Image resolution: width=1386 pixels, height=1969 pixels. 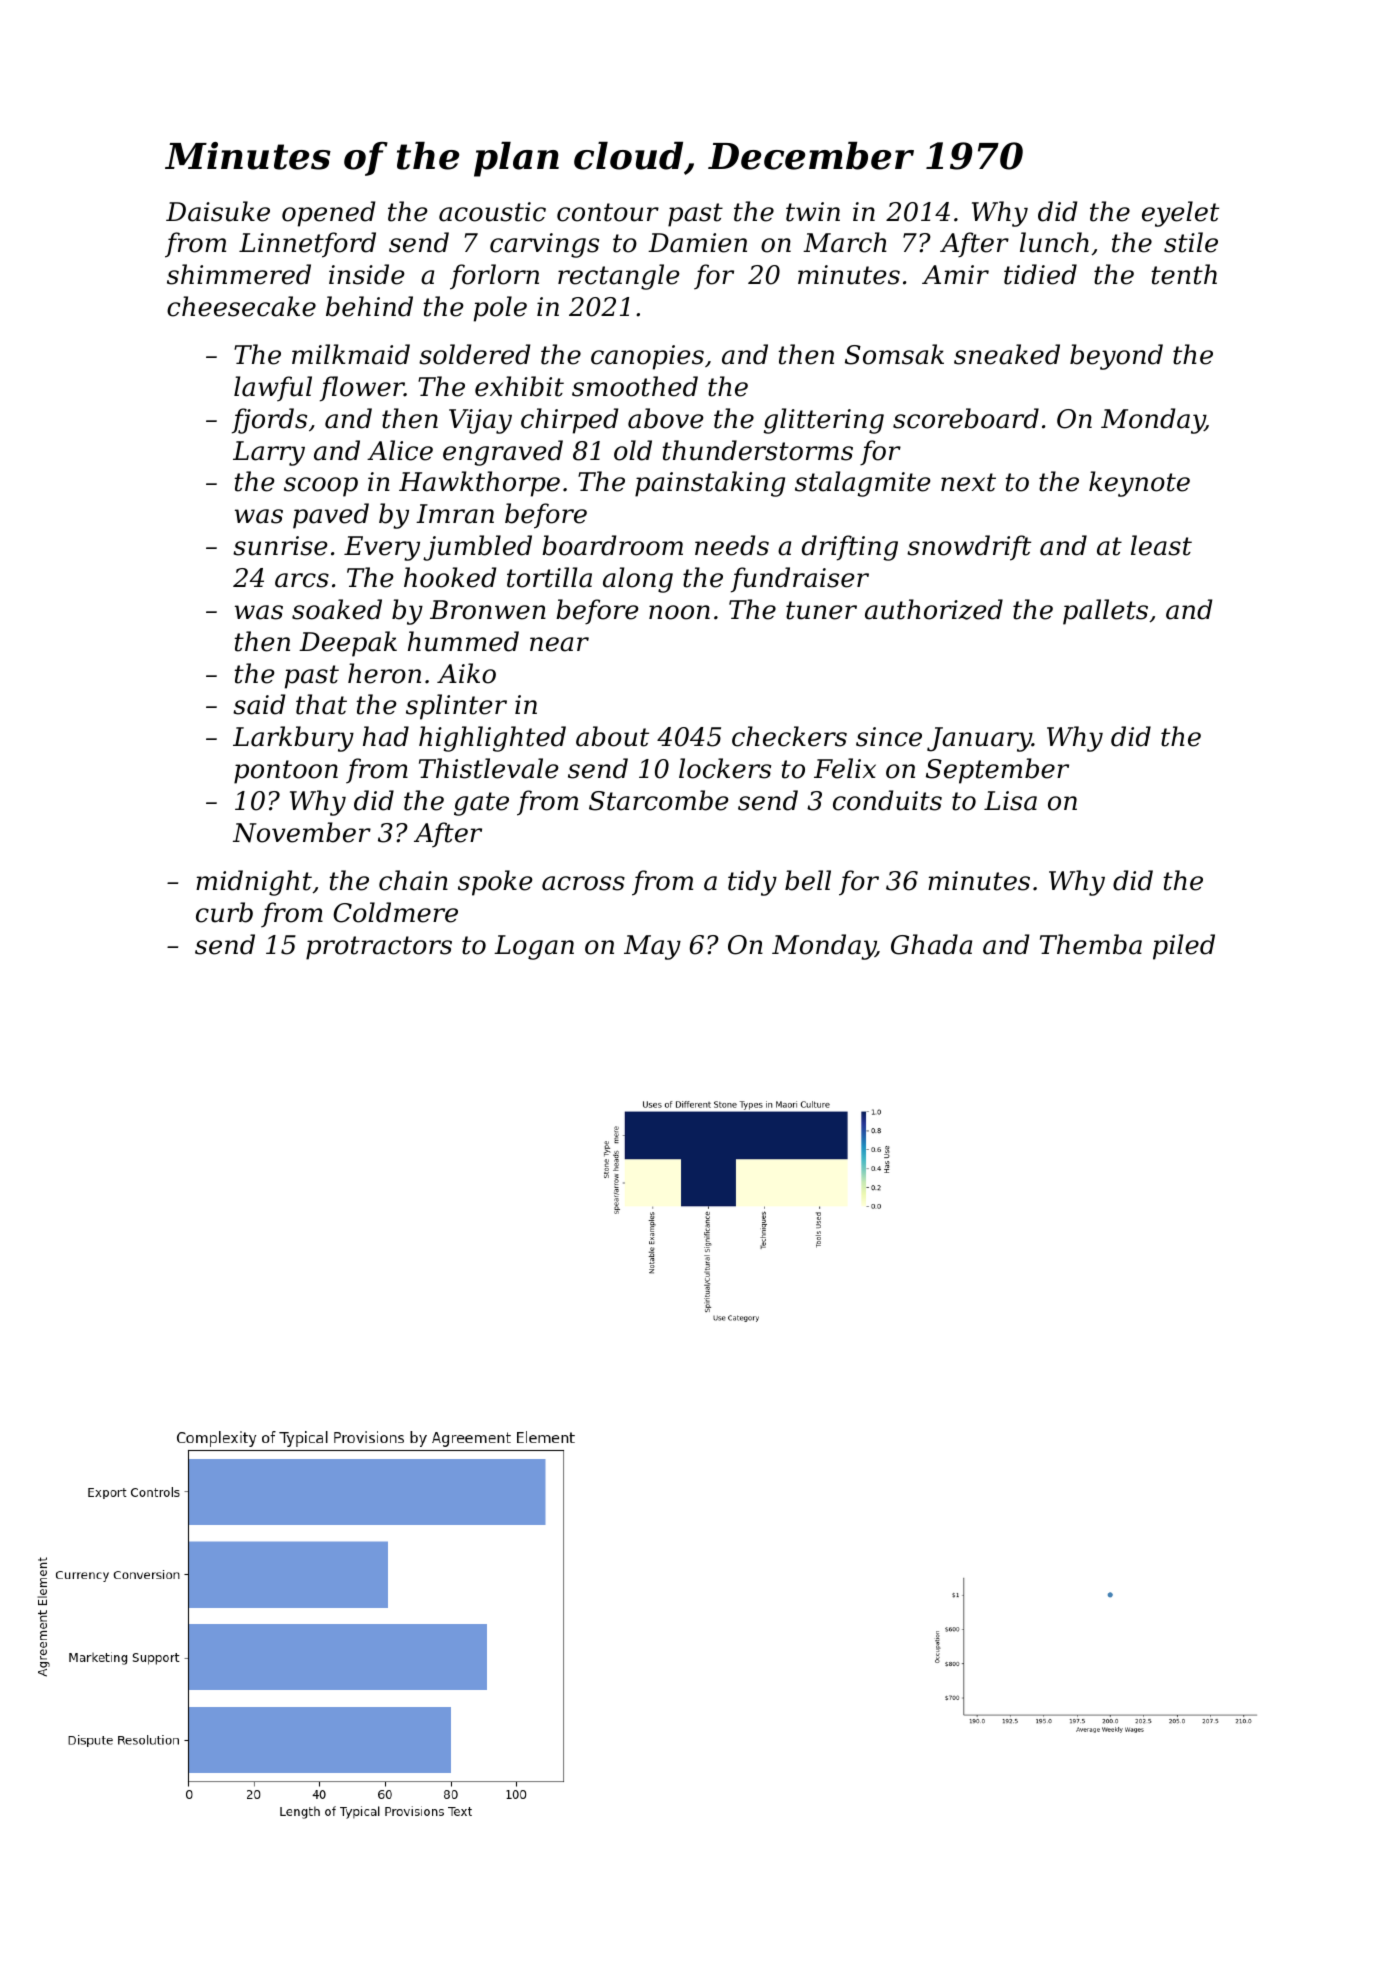 What do you see at coordinates (379, 948) in the screenshot?
I see `protractors` at bounding box center [379, 948].
